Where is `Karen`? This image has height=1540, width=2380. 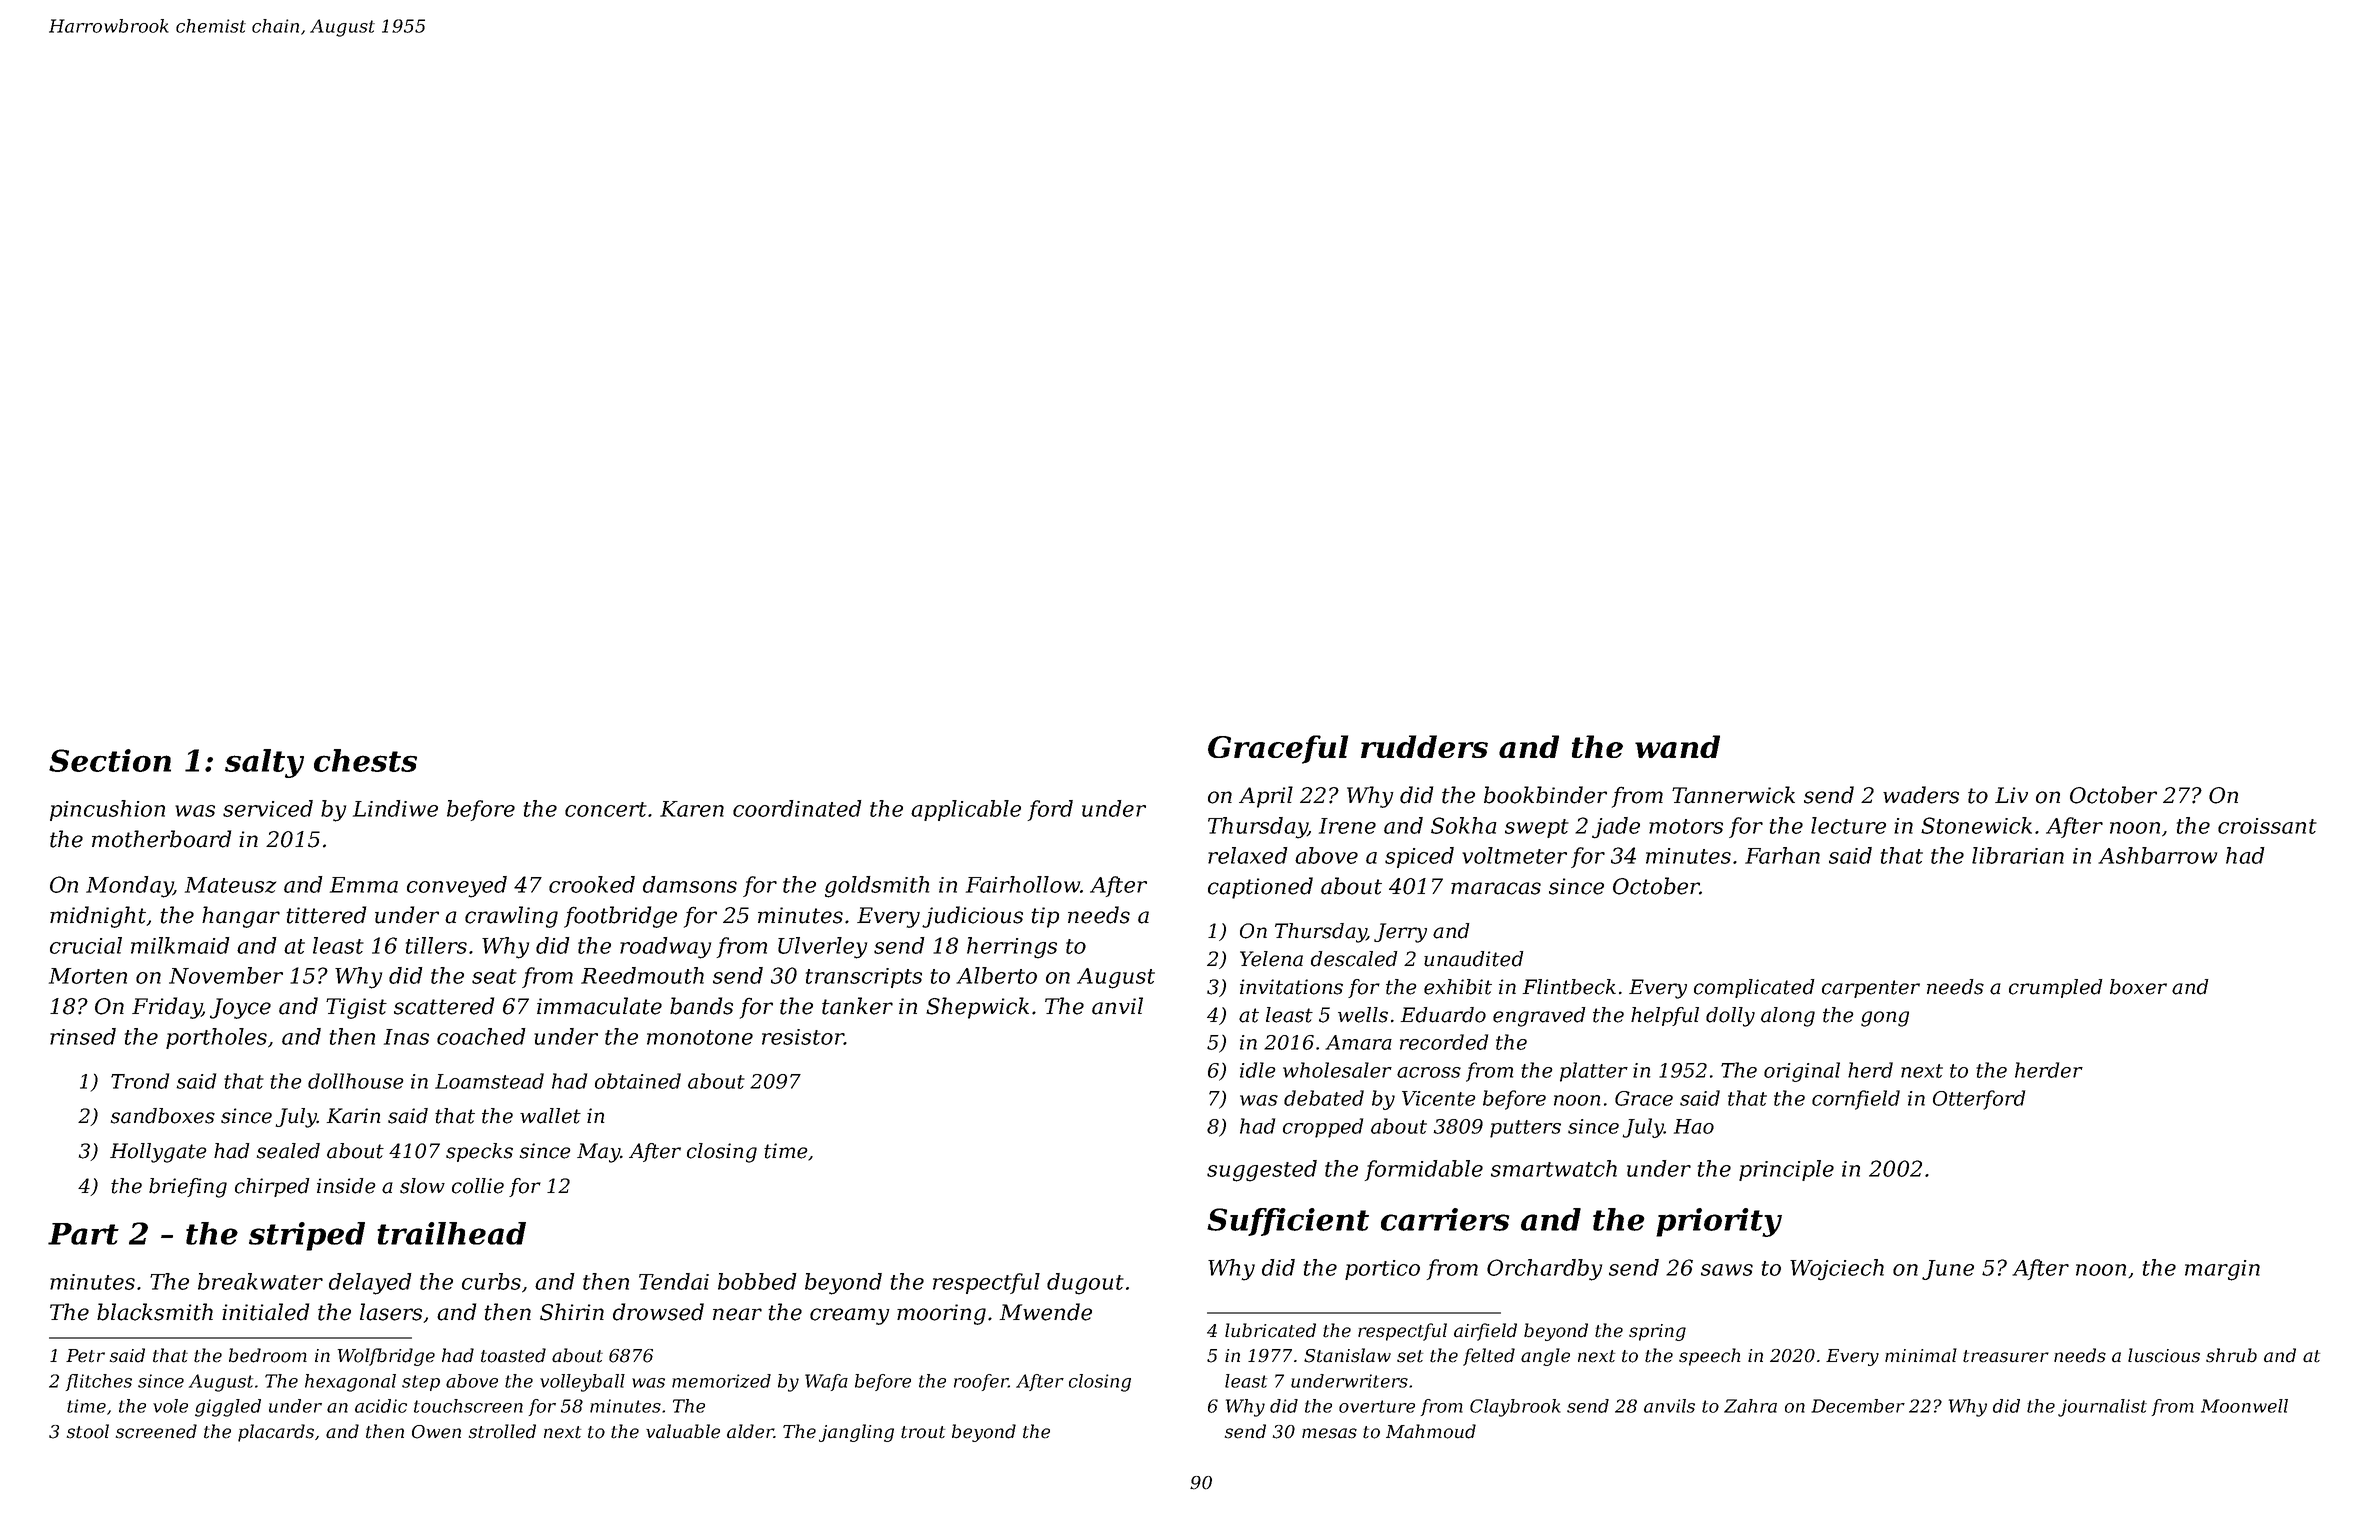 Karen is located at coordinates (692, 809).
